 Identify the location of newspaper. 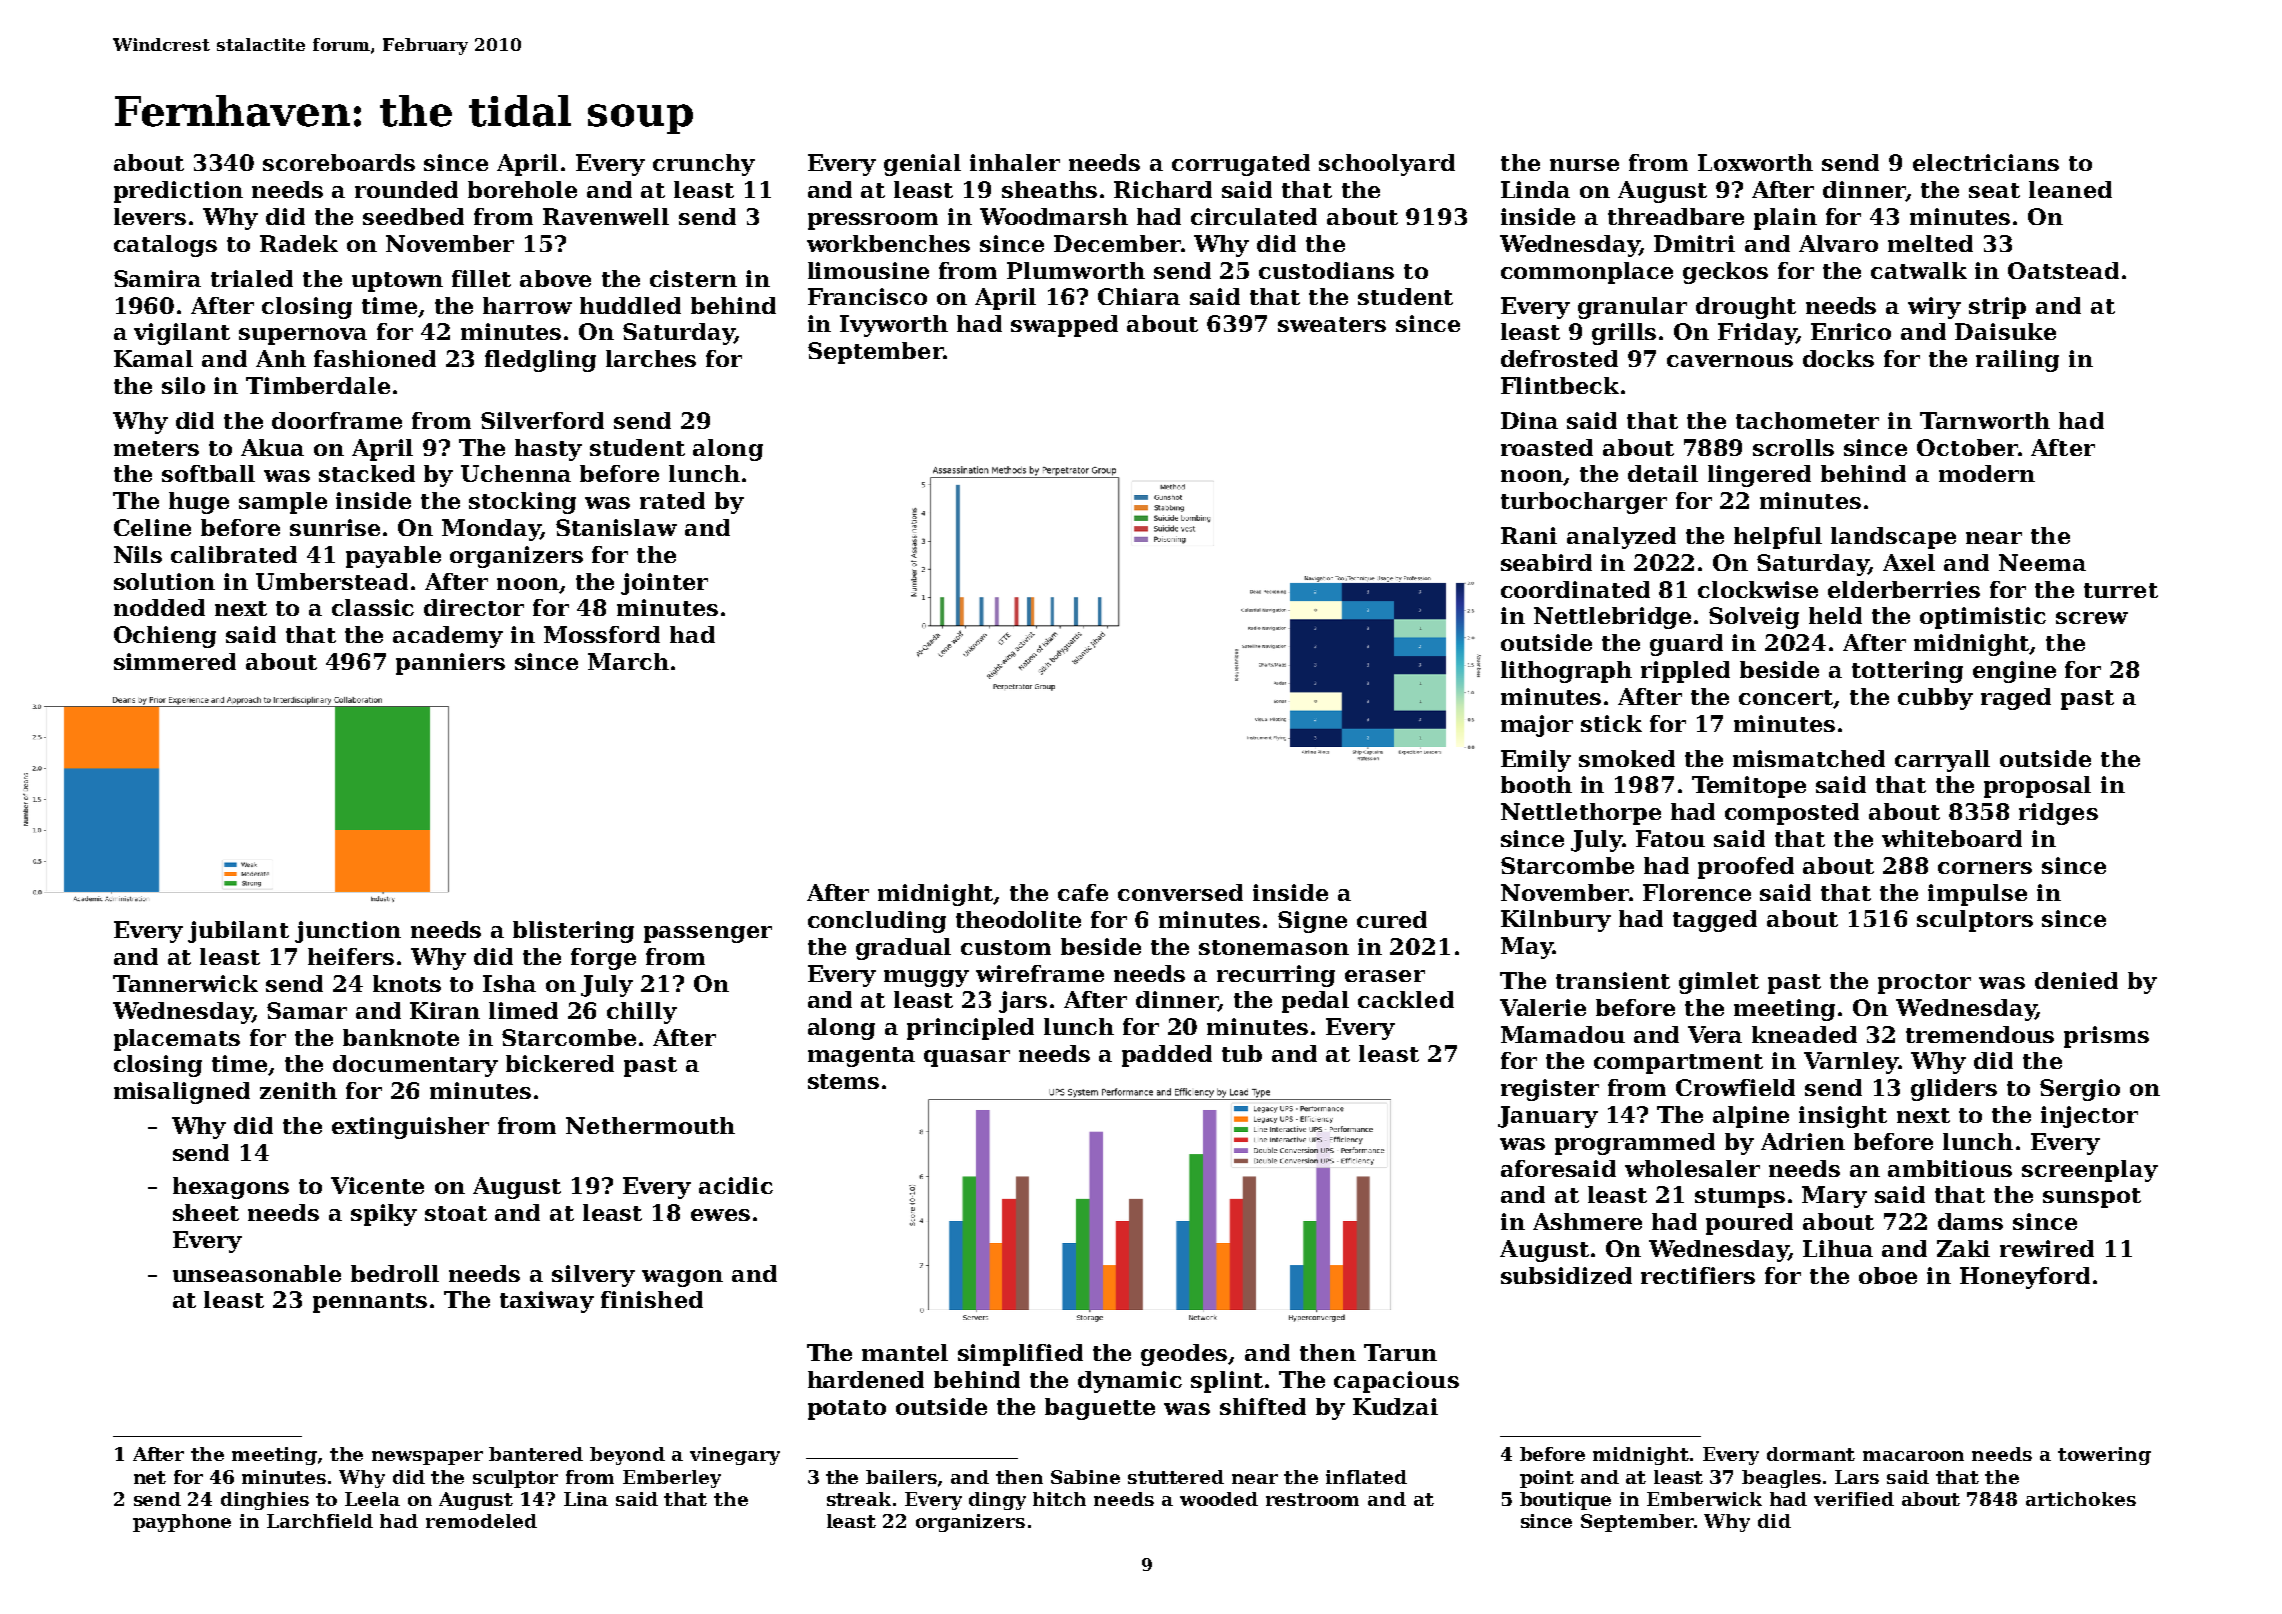
(427, 1458).
